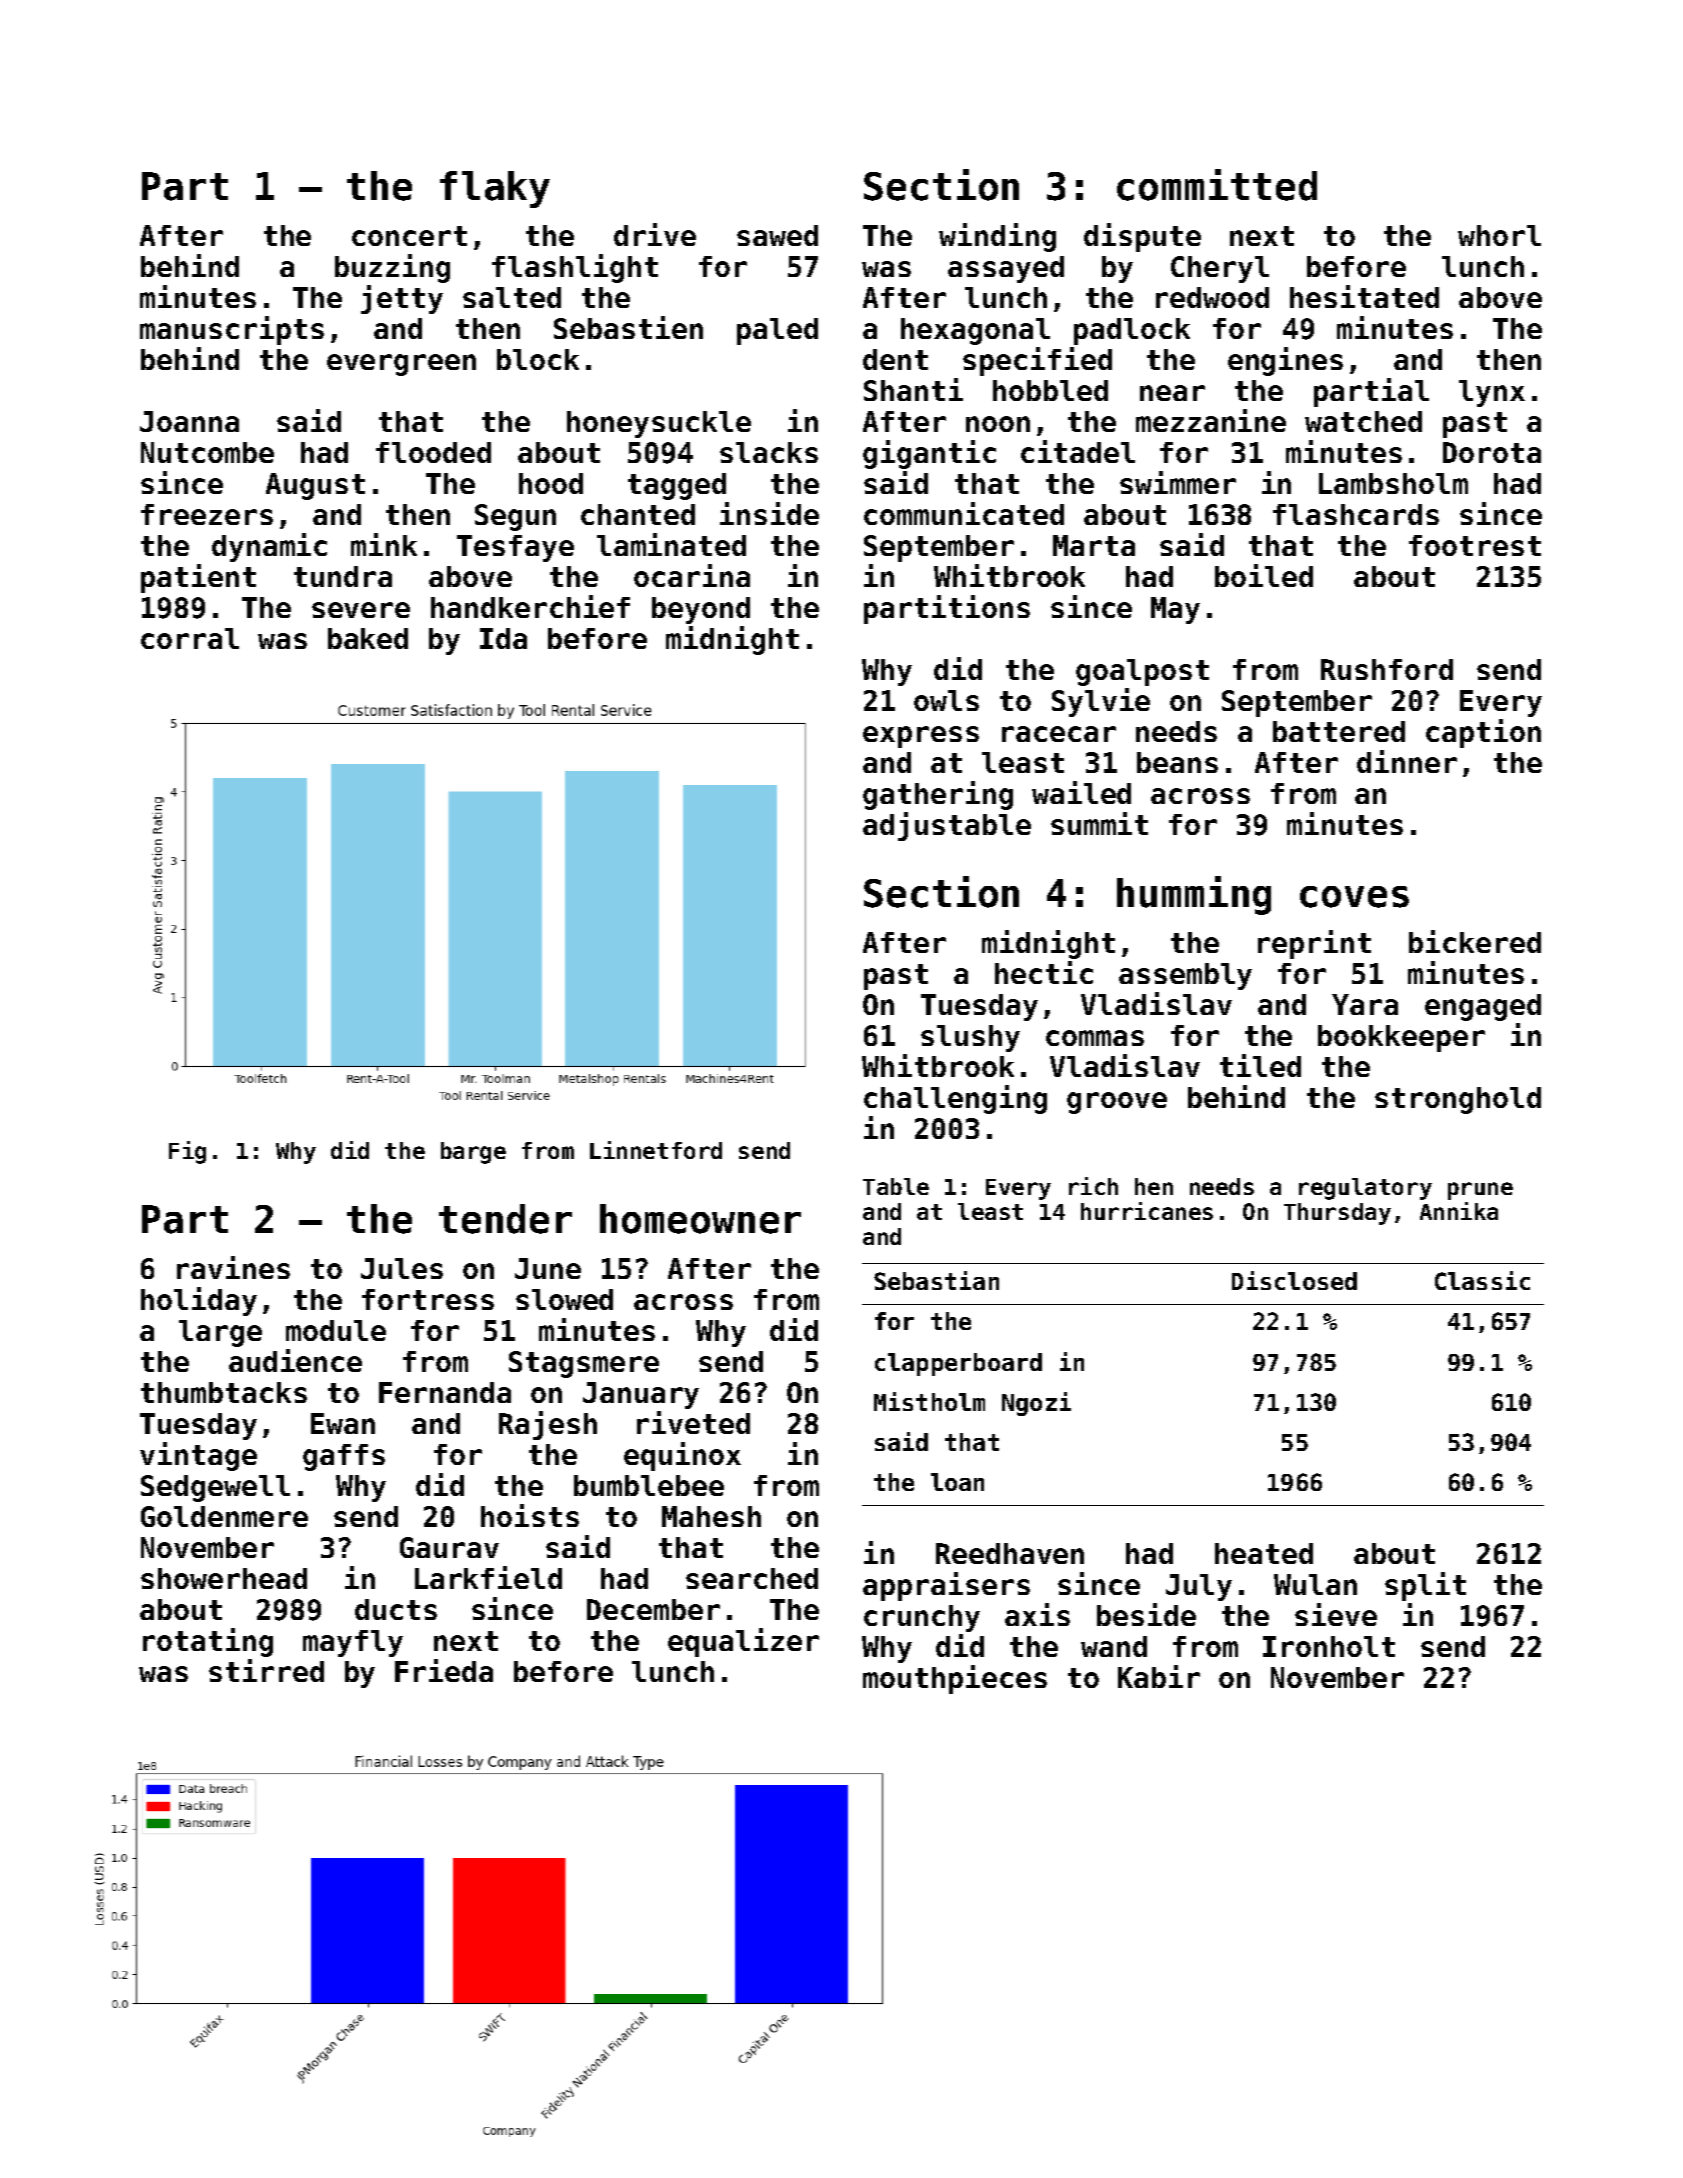 The image size is (1683, 2178). Describe the element at coordinates (1475, 941) in the document. I see `bickered` at that location.
